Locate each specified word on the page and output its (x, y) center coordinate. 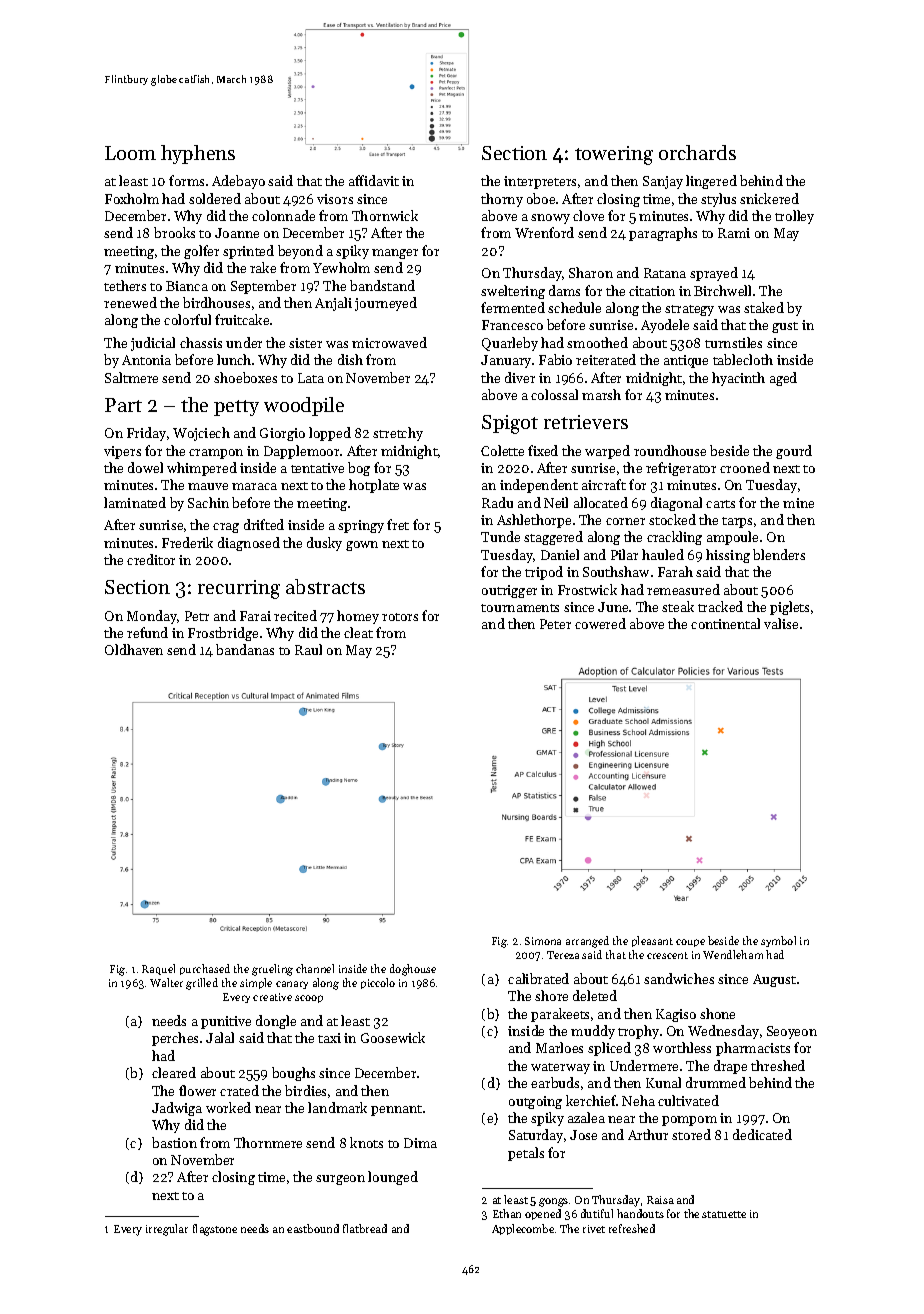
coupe (690, 943)
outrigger (509, 591)
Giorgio (282, 434)
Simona (543, 941)
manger (395, 254)
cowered (600, 623)
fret (398, 524)
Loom (130, 153)
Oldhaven (134, 649)
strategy (689, 310)
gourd (794, 452)
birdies (305, 1090)
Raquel (158, 969)
